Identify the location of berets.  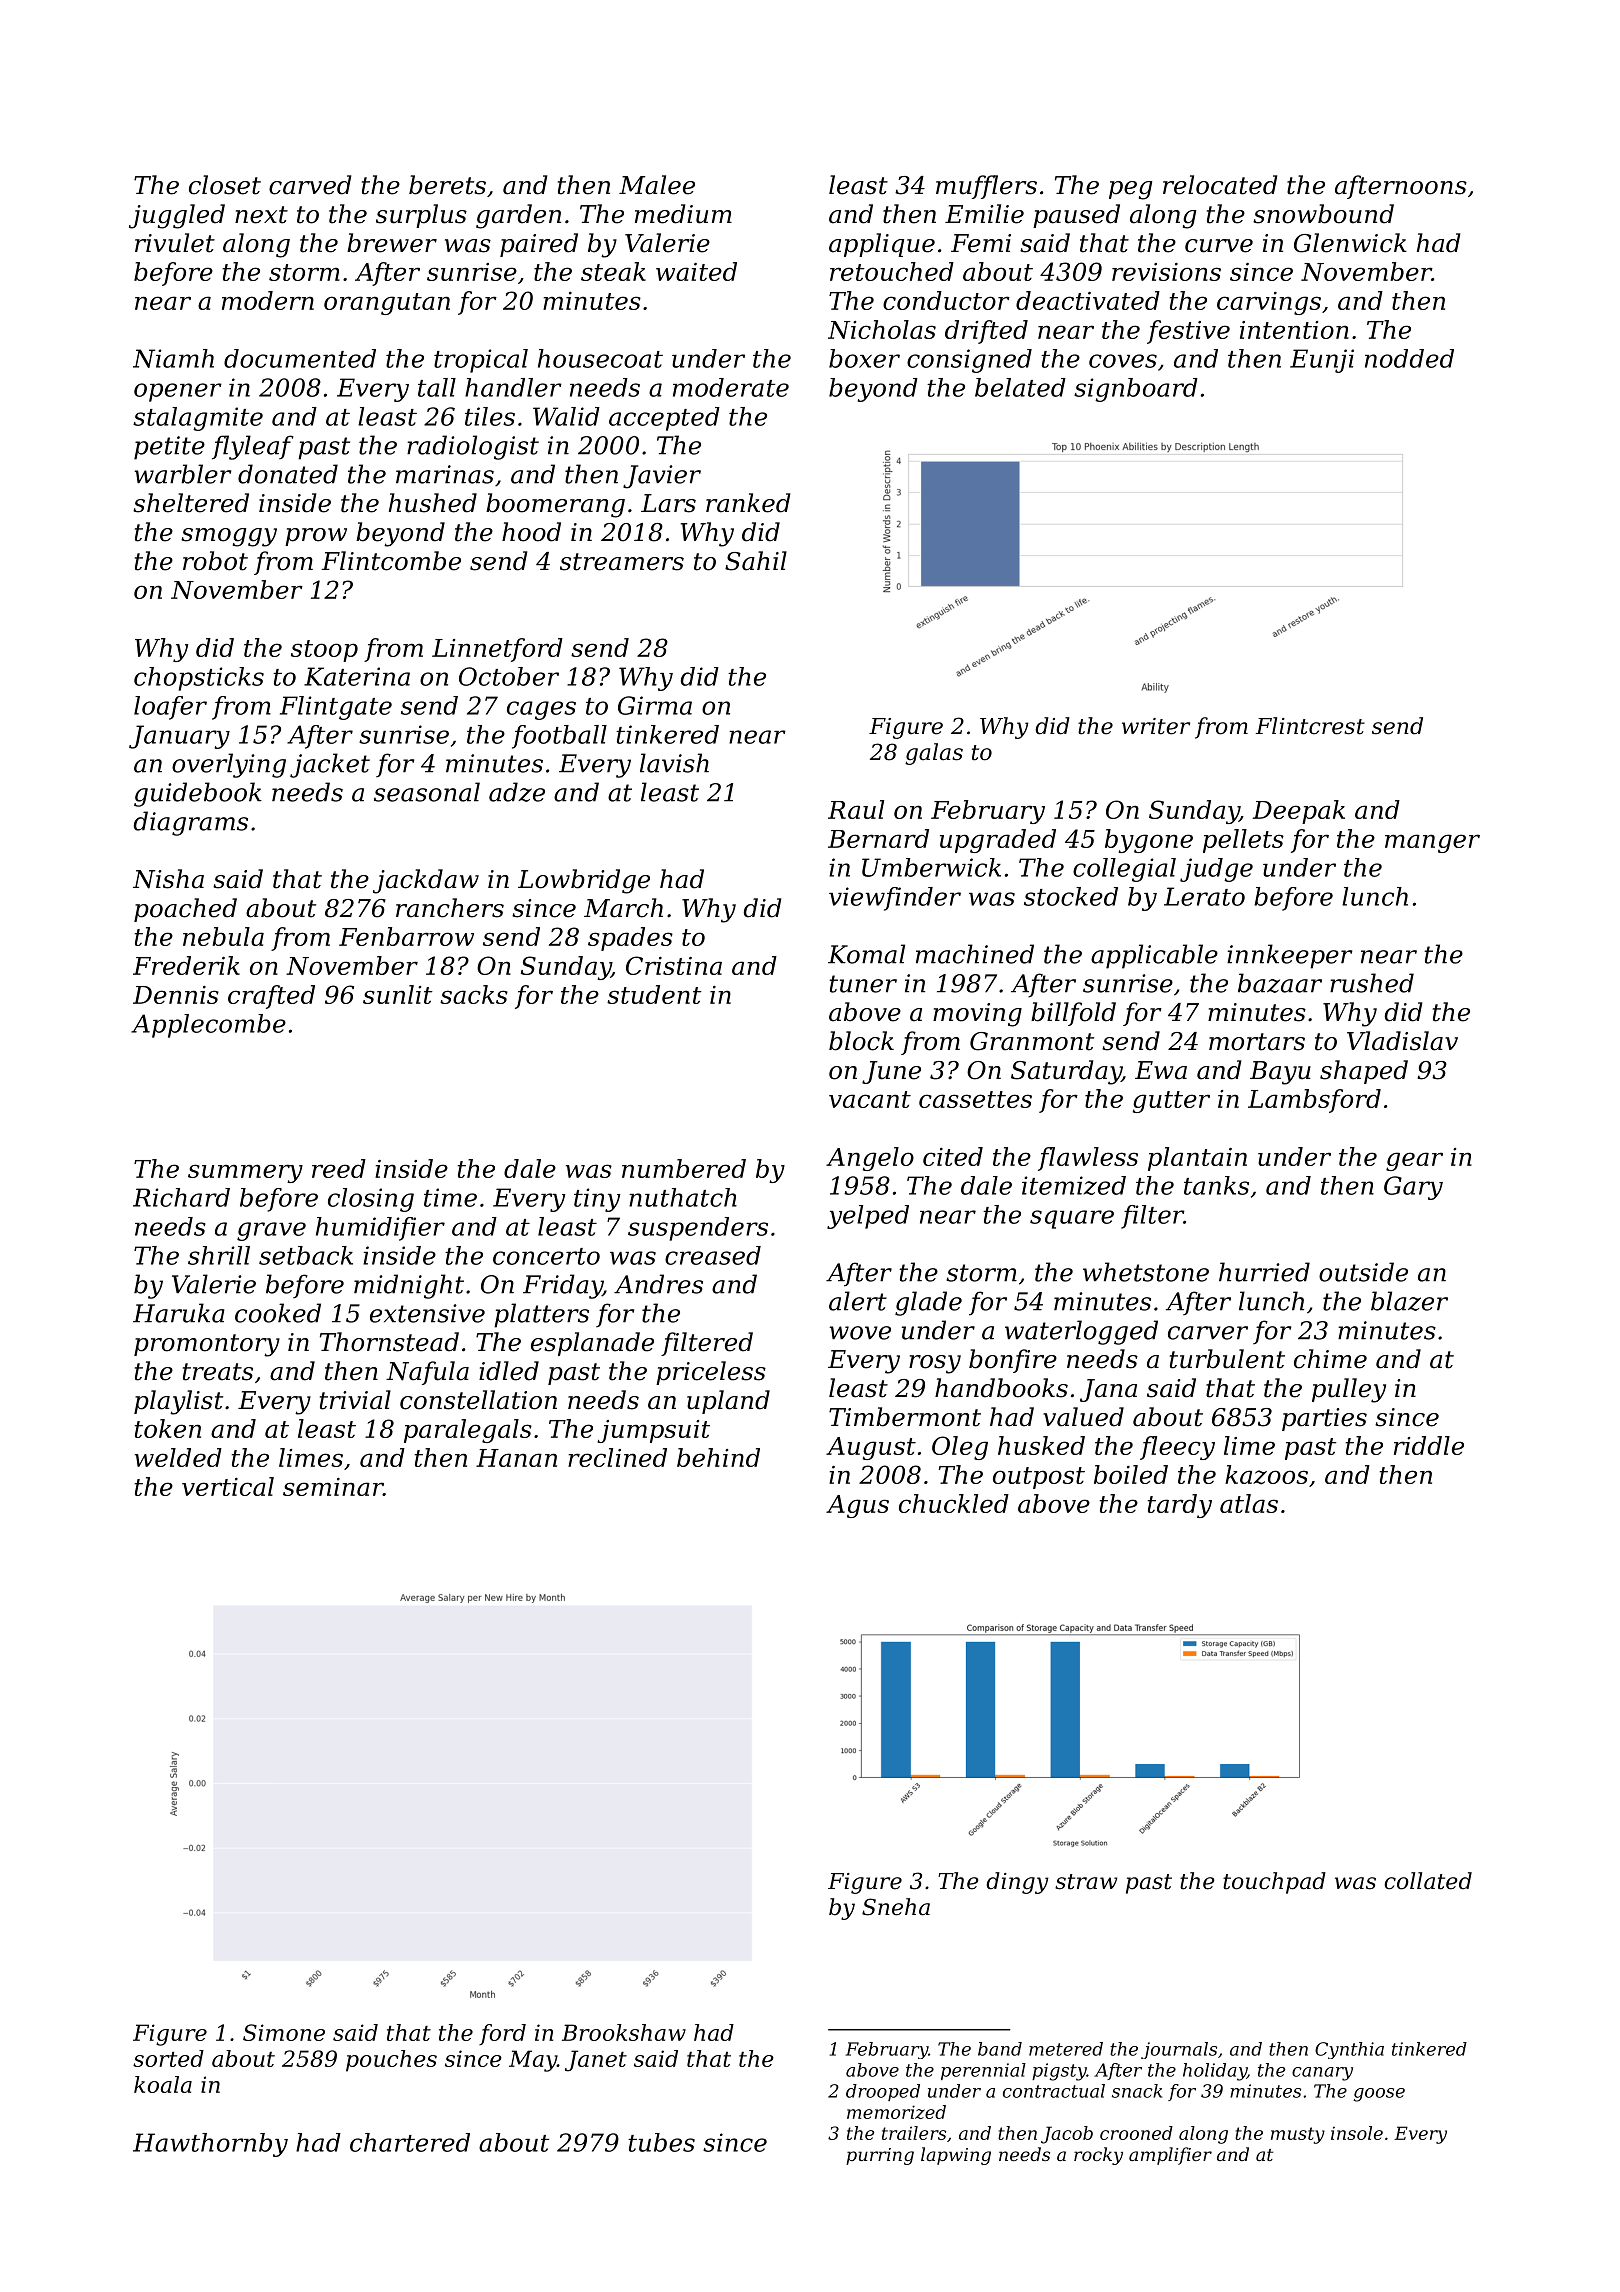
(447, 185).
